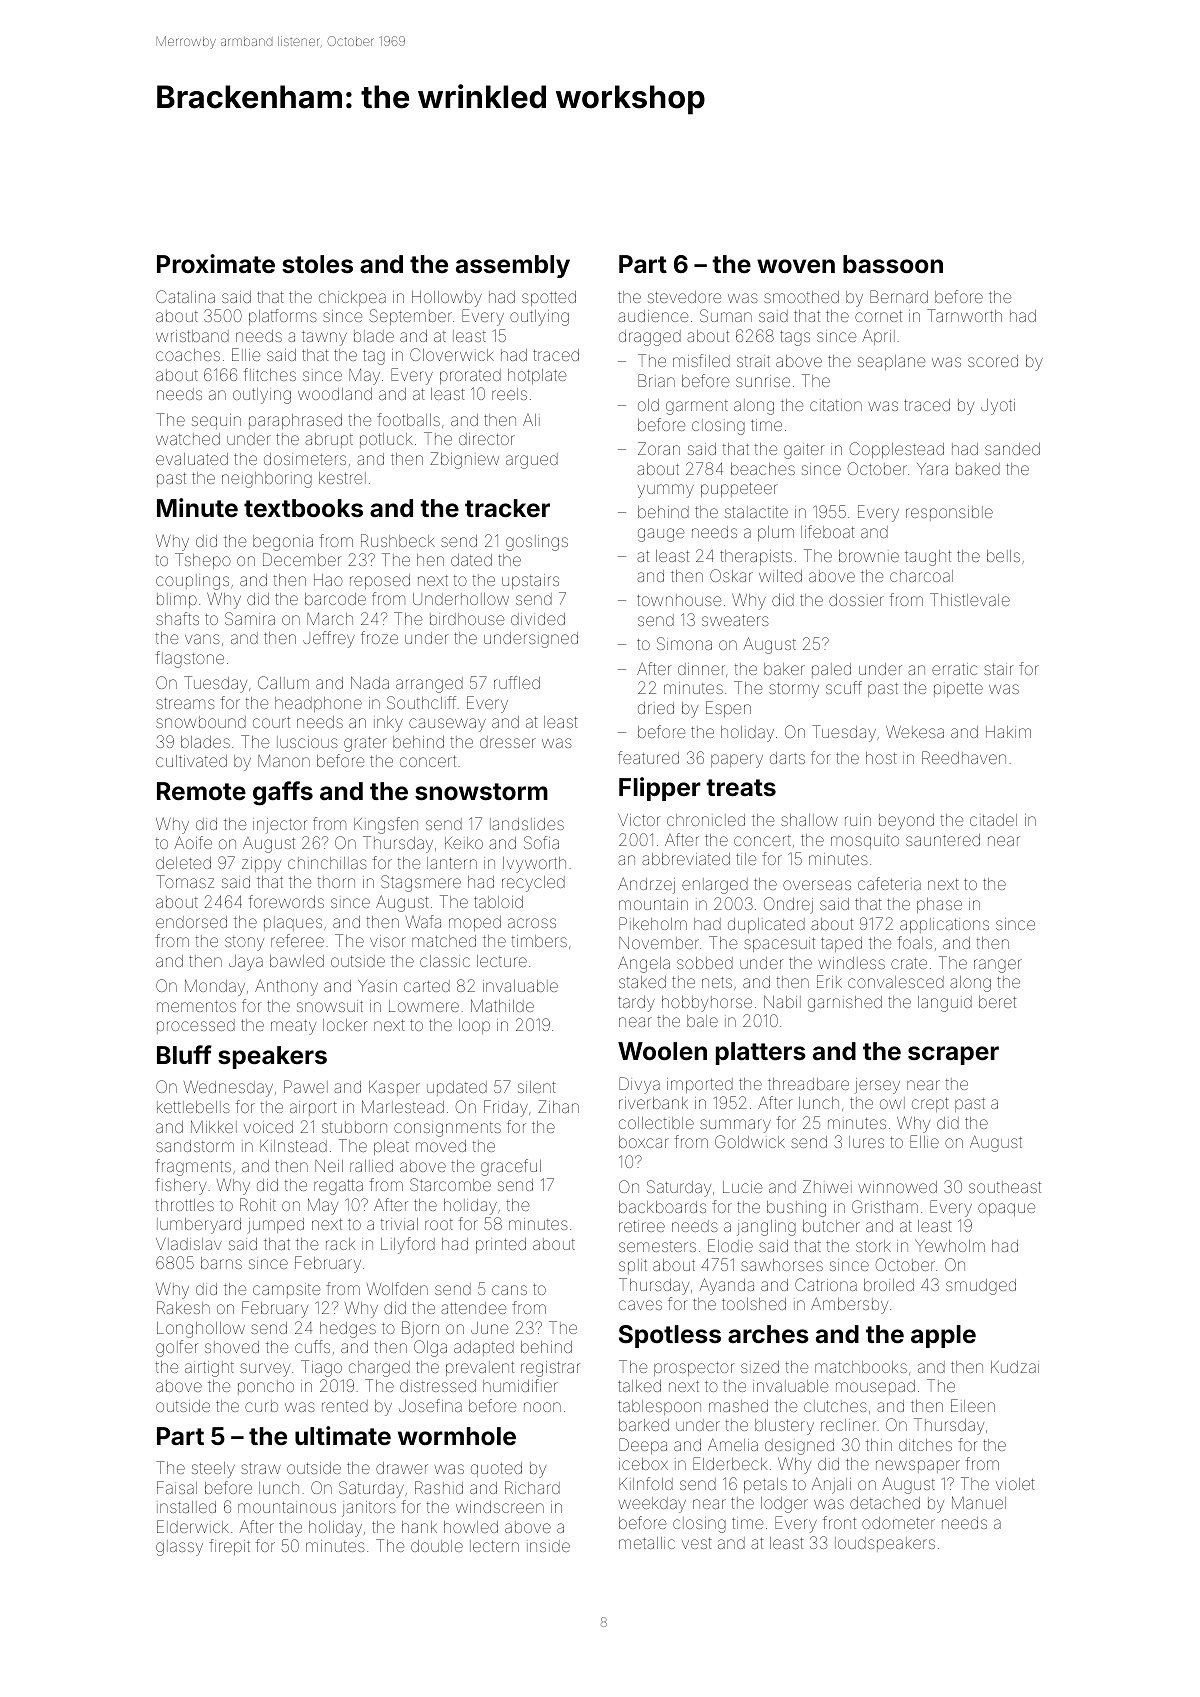 The height and width of the screenshot is (1697, 1200). I want to click on Callum, so click(283, 682).
